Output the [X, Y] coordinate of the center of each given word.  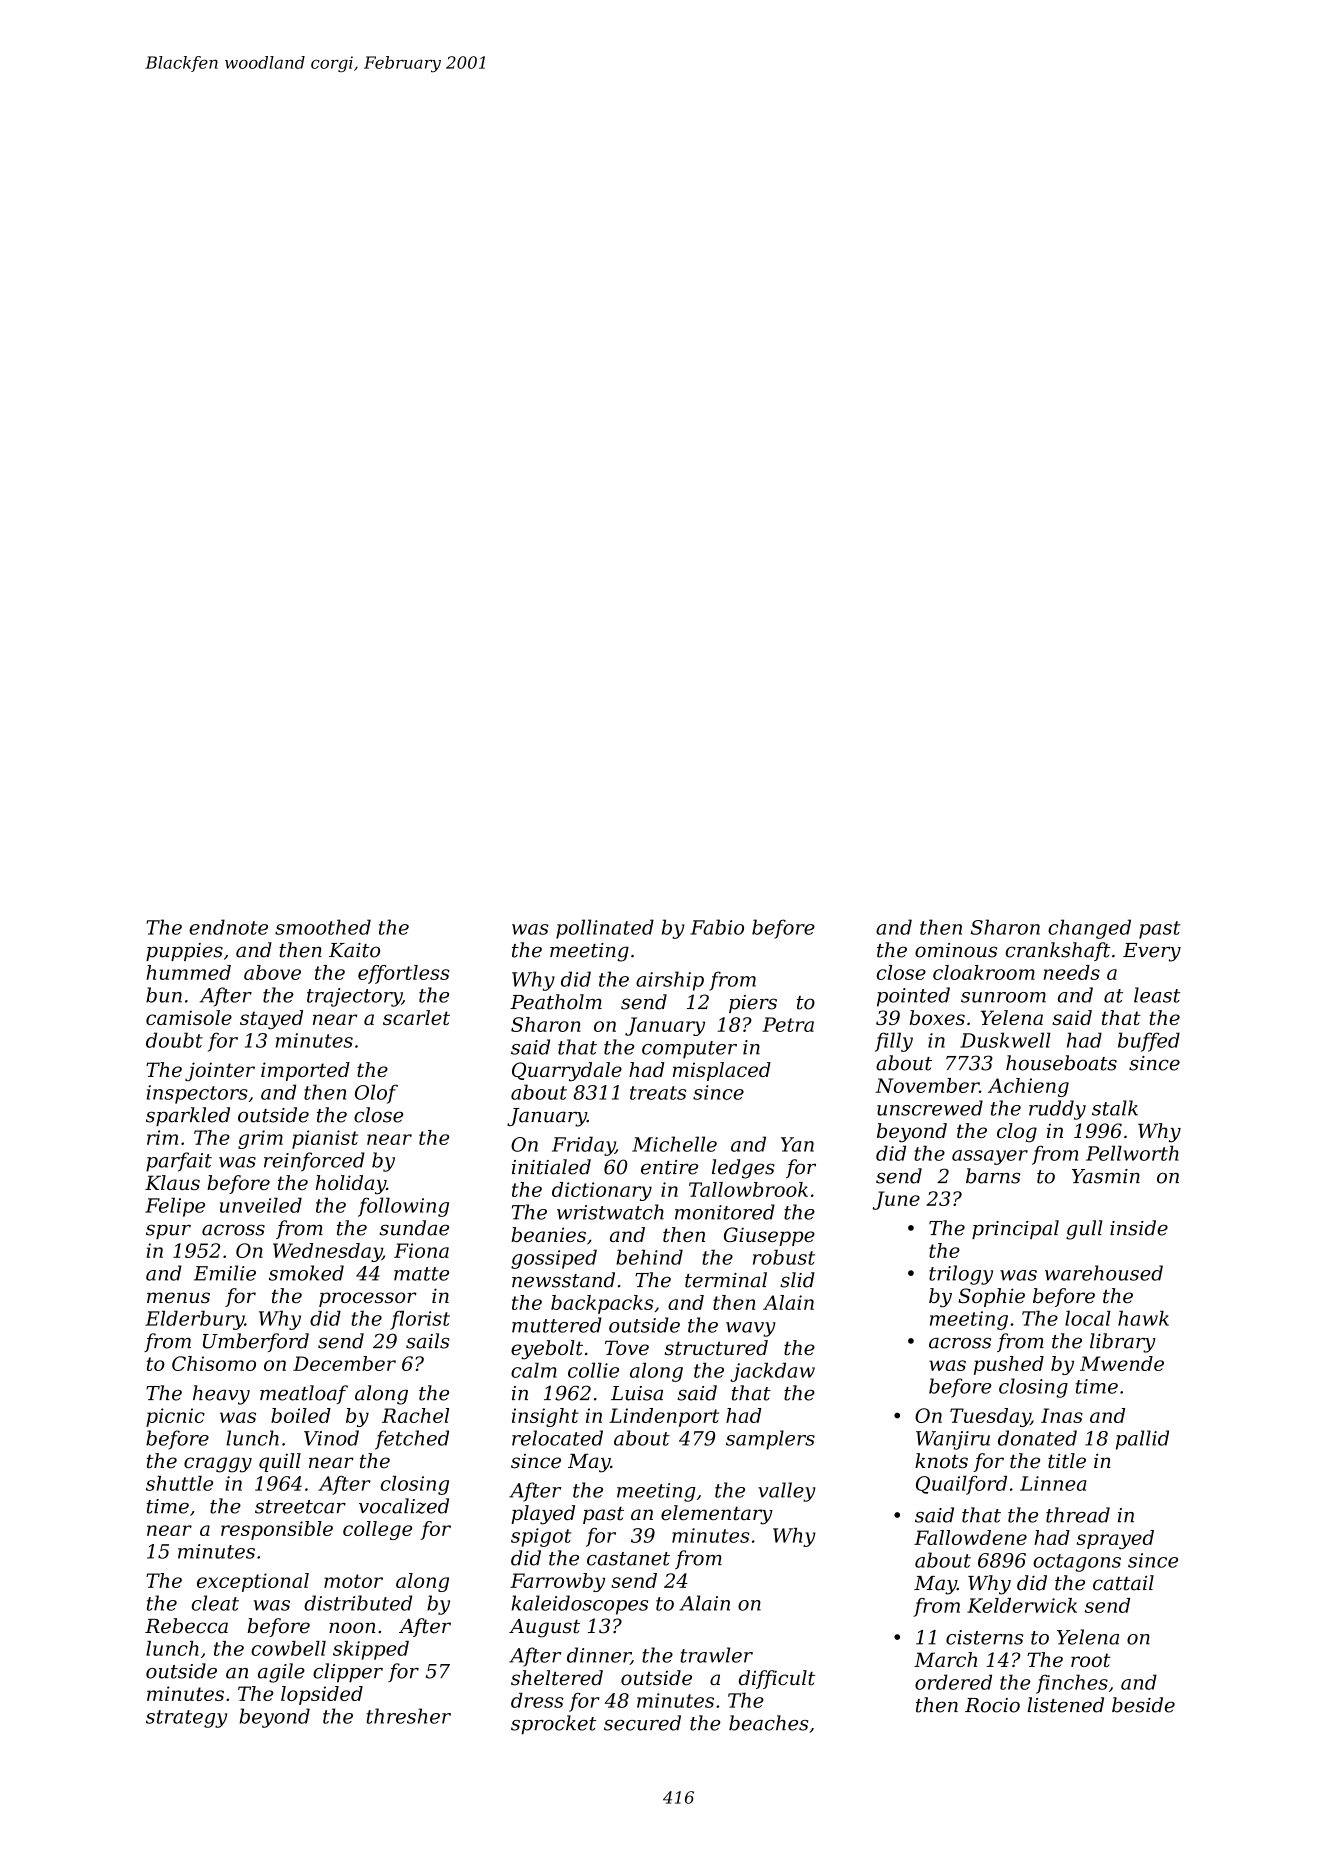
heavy [221, 1395]
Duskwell [1005, 1040]
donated [1037, 1438]
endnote [228, 927]
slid [797, 1280]
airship [670, 981]
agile [281, 1673]
